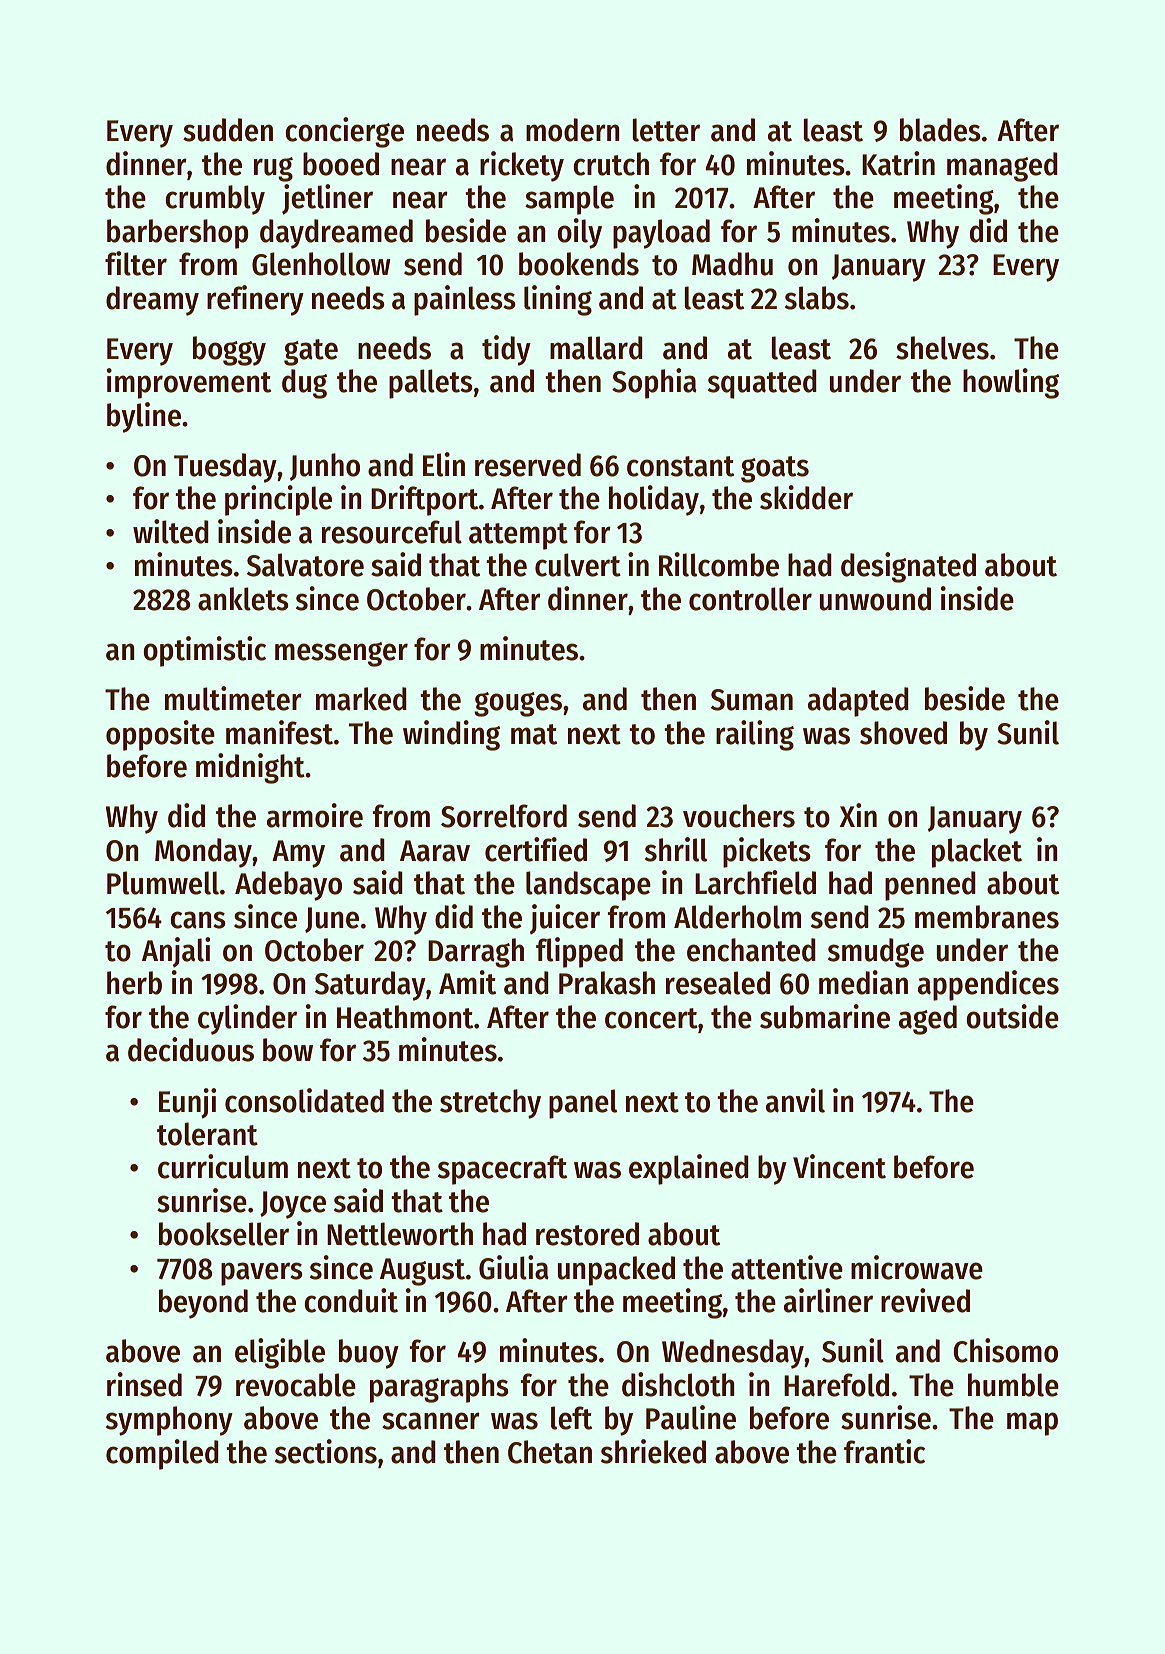 The image size is (1165, 1654). Describe the element at coordinates (571, 1418) in the document. I see `left` at that location.
